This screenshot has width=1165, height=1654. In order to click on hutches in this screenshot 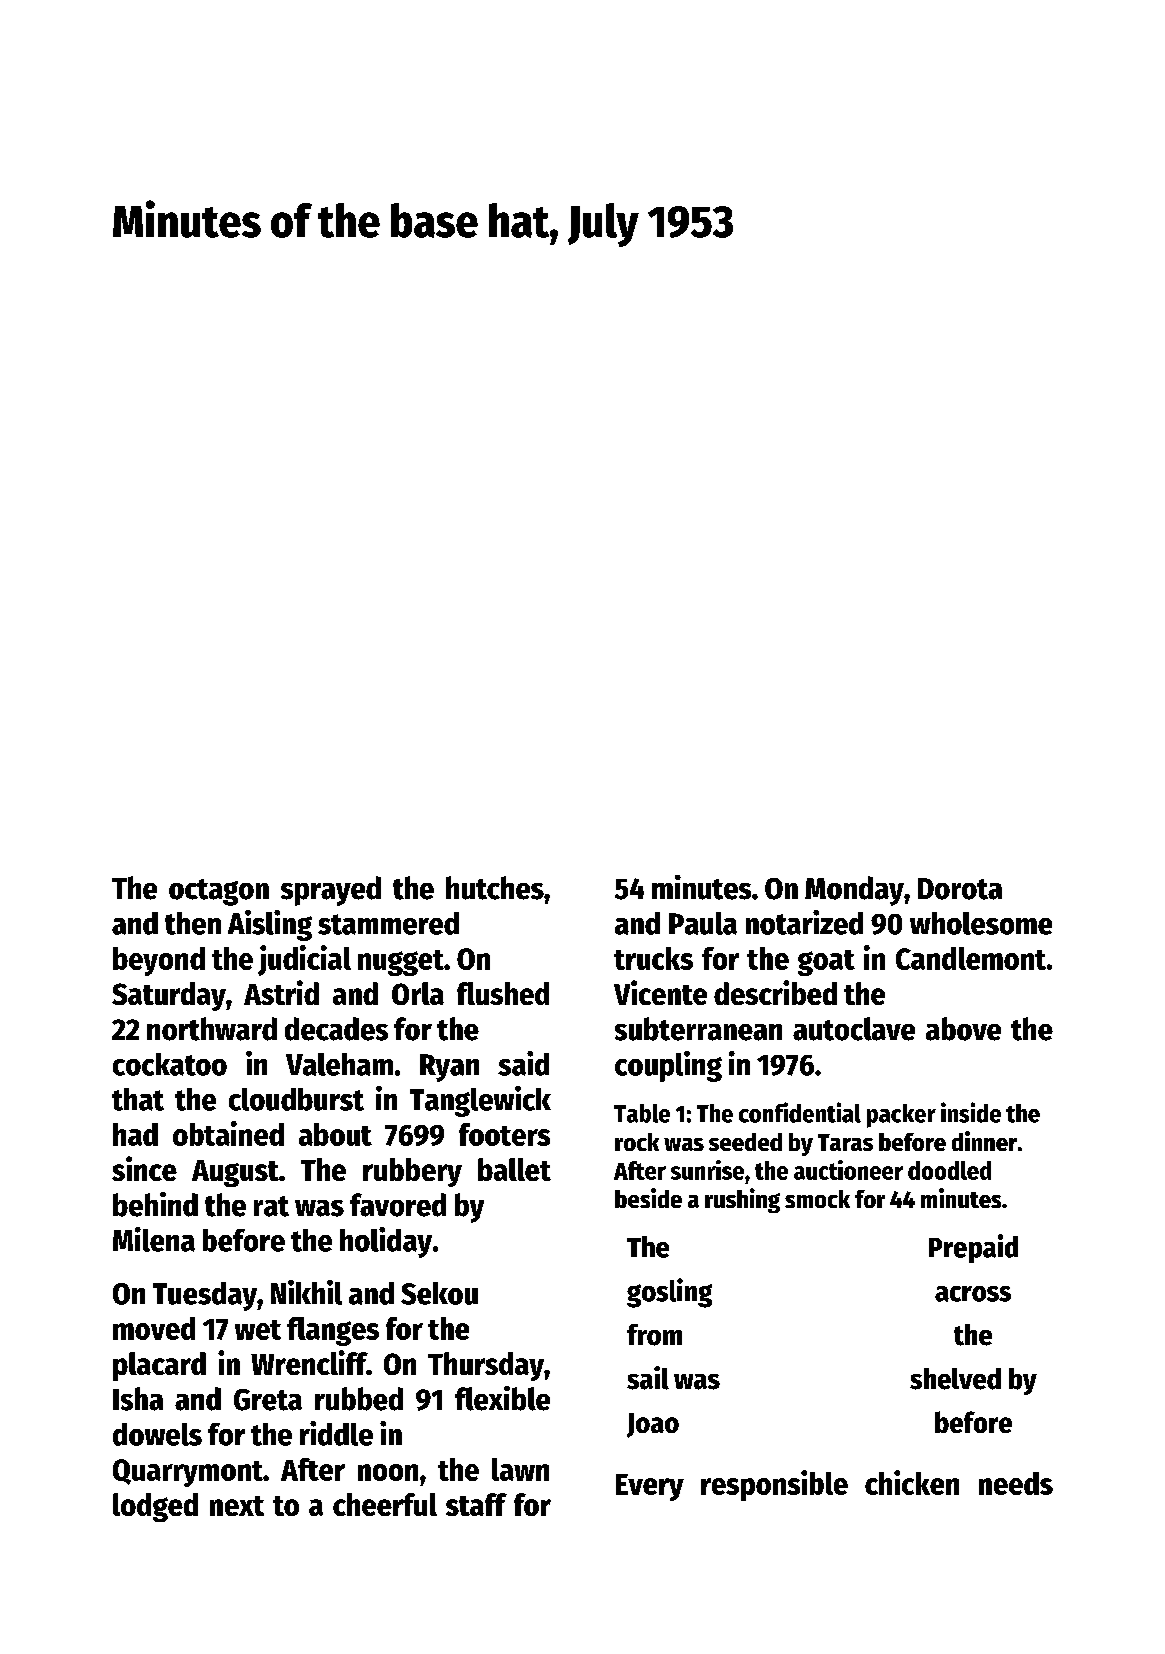, I will do `click(495, 888)`.
